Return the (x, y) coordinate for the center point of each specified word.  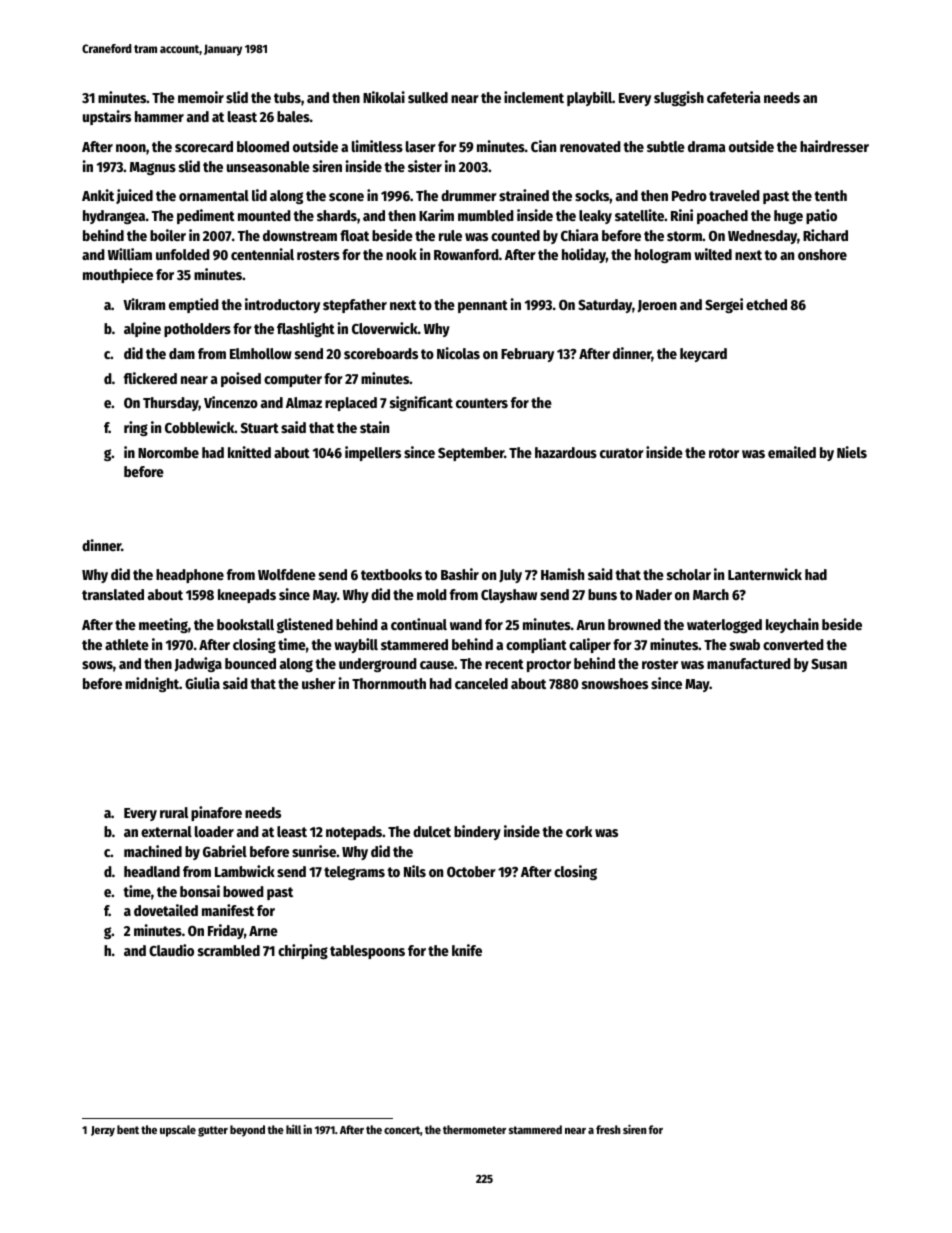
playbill (589, 98)
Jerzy (103, 1131)
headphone (190, 576)
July (510, 576)
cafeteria (734, 97)
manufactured (749, 663)
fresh (608, 1129)
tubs (287, 97)
